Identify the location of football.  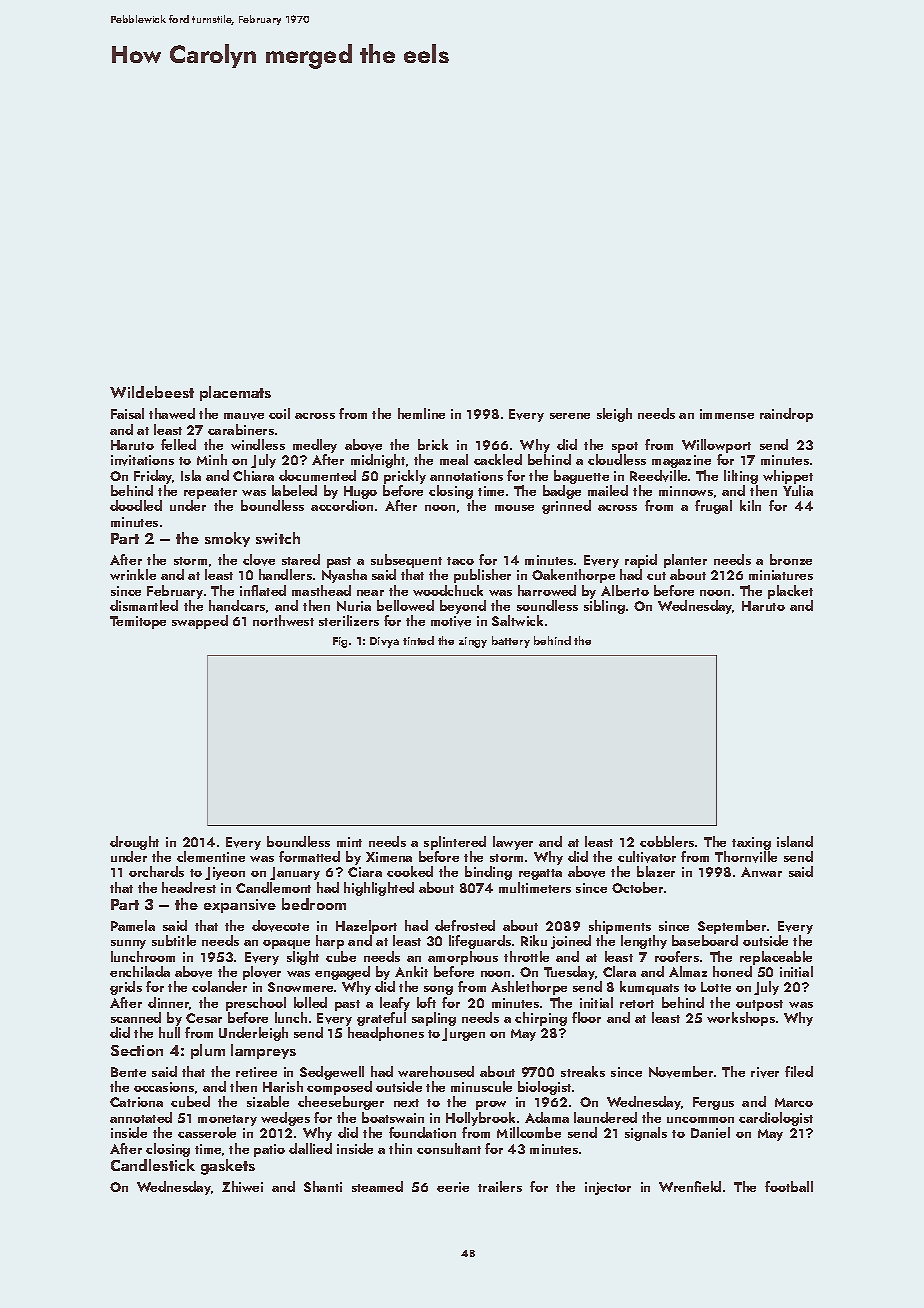
(789, 1186).
